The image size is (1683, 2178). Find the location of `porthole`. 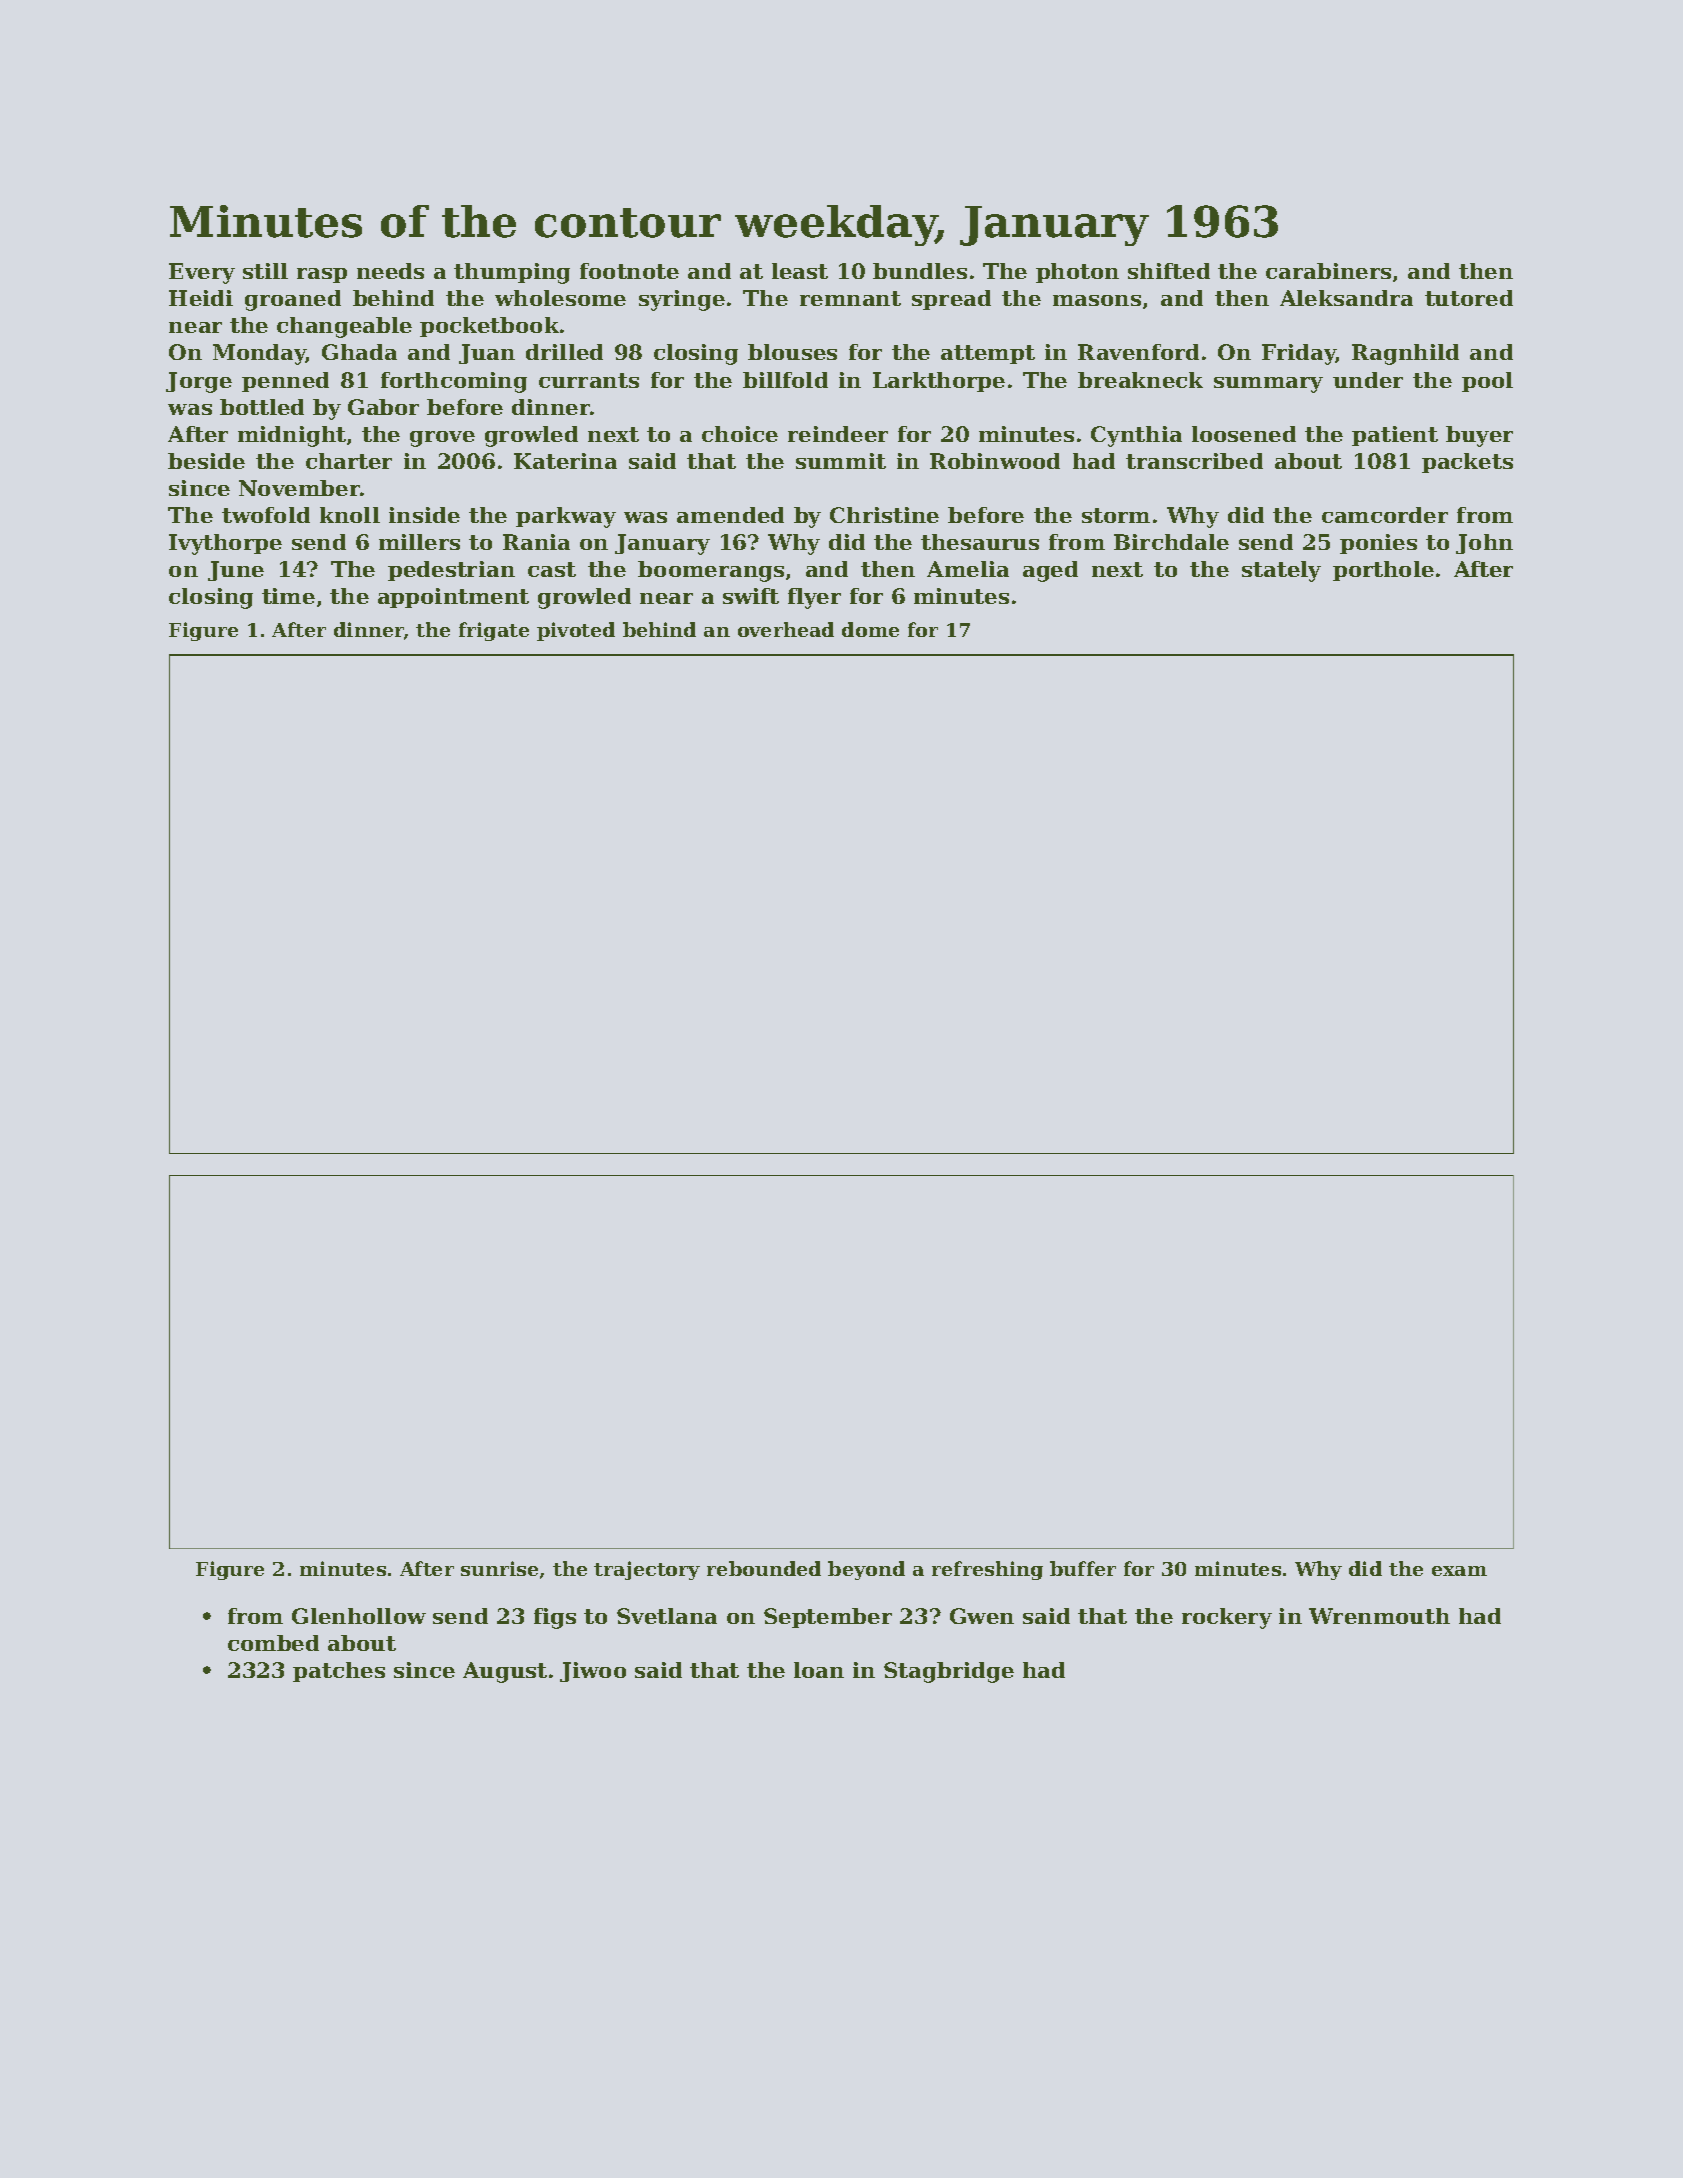

porthole is located at coordinates (1383, 571).
